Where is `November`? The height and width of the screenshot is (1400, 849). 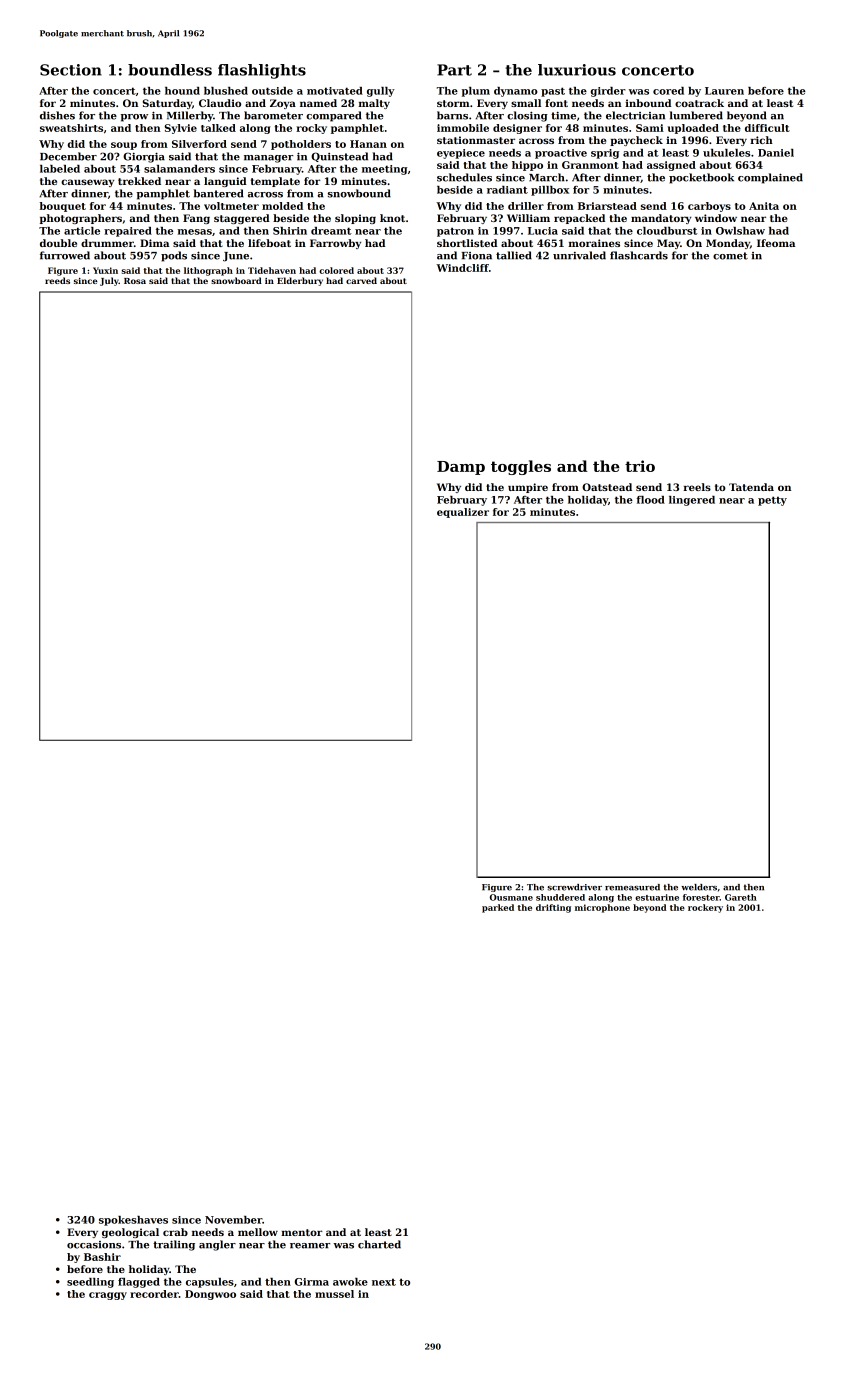
November is located at coordinates (233, 1220).
